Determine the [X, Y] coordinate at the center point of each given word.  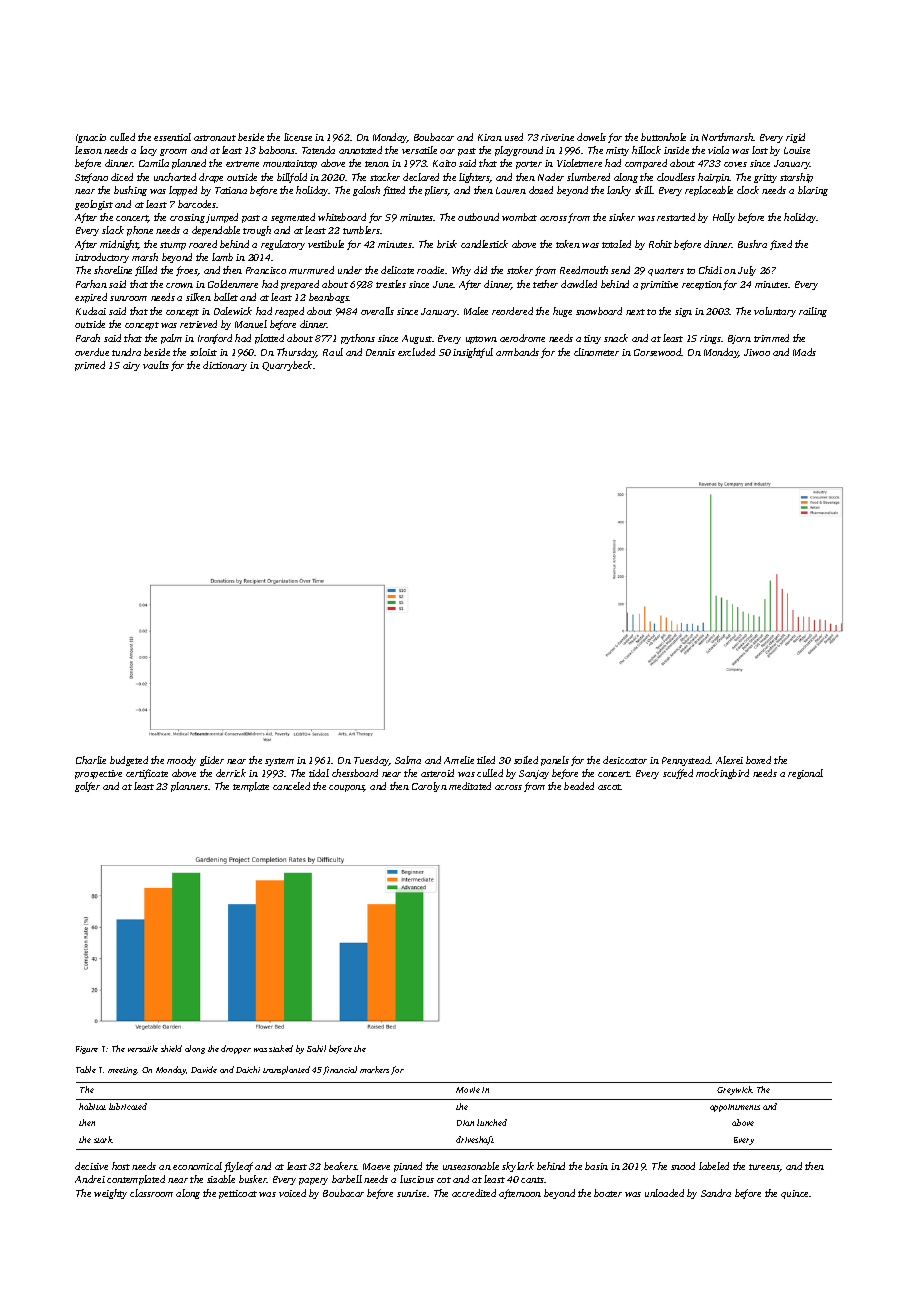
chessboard [355, 773]
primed [90, 366]
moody [181, 761]
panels [555, 761]
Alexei [729, 760]
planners [189, 787]
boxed [758, 760]
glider [212, 761]
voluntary [775, 312]
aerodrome [522, 338]
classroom [151, 1193]
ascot [609, 787]
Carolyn [429, 787]
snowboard [599, 311]
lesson [88, 150]
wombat [519, 217]
